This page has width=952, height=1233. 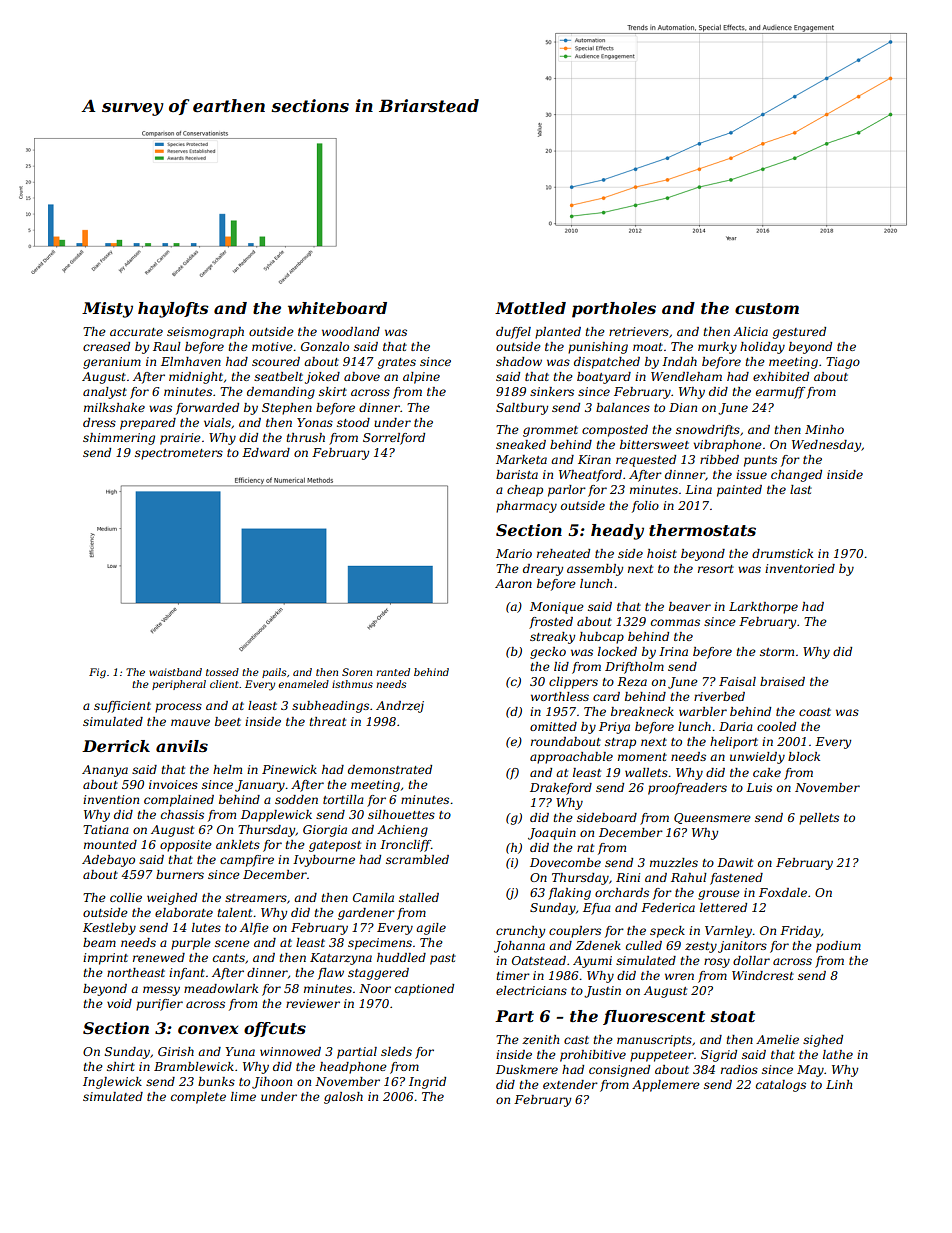 I want to click on sneaked, so click(x=521, y=444).
